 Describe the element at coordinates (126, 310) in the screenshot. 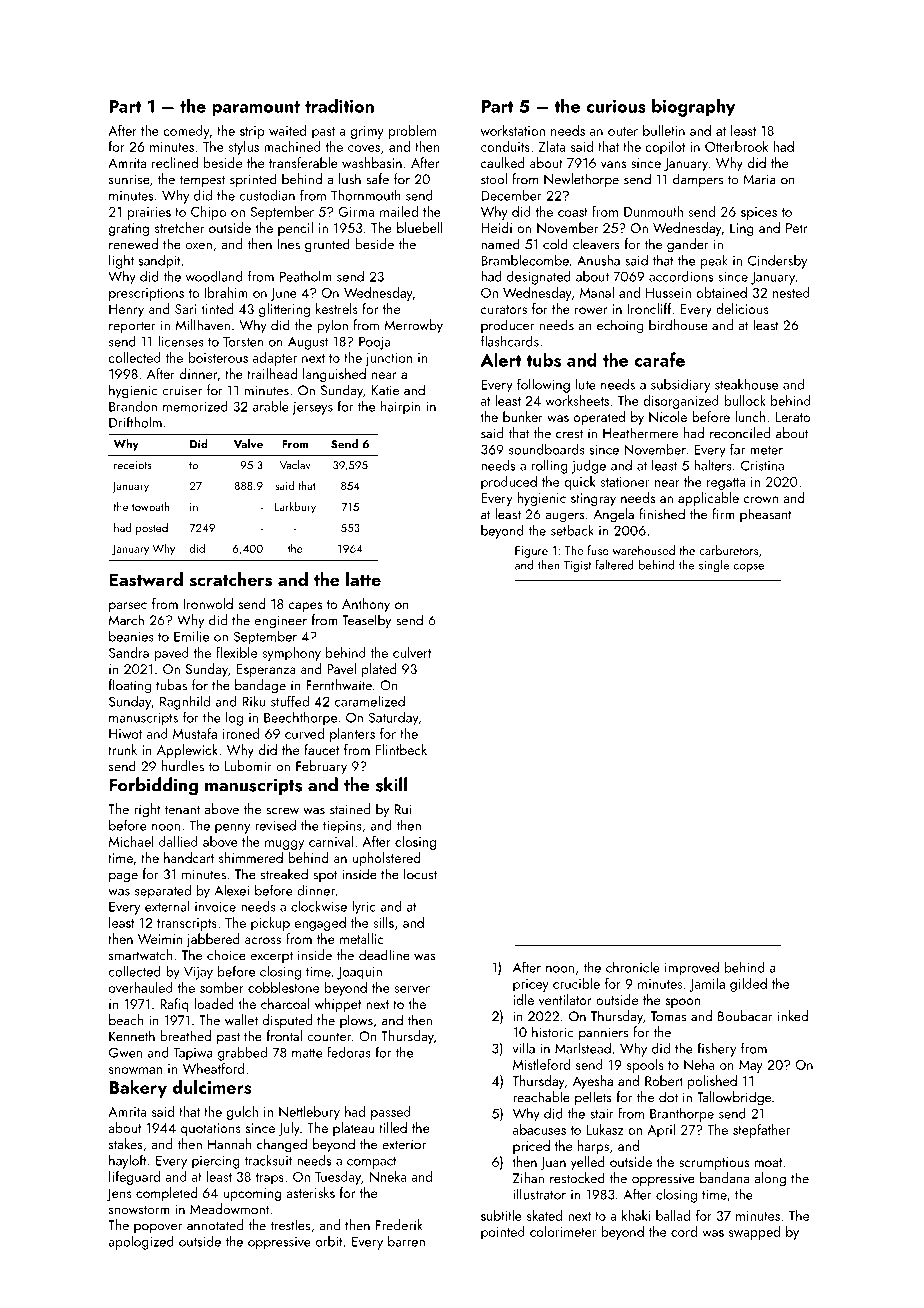

I see `Henry` at that location.
